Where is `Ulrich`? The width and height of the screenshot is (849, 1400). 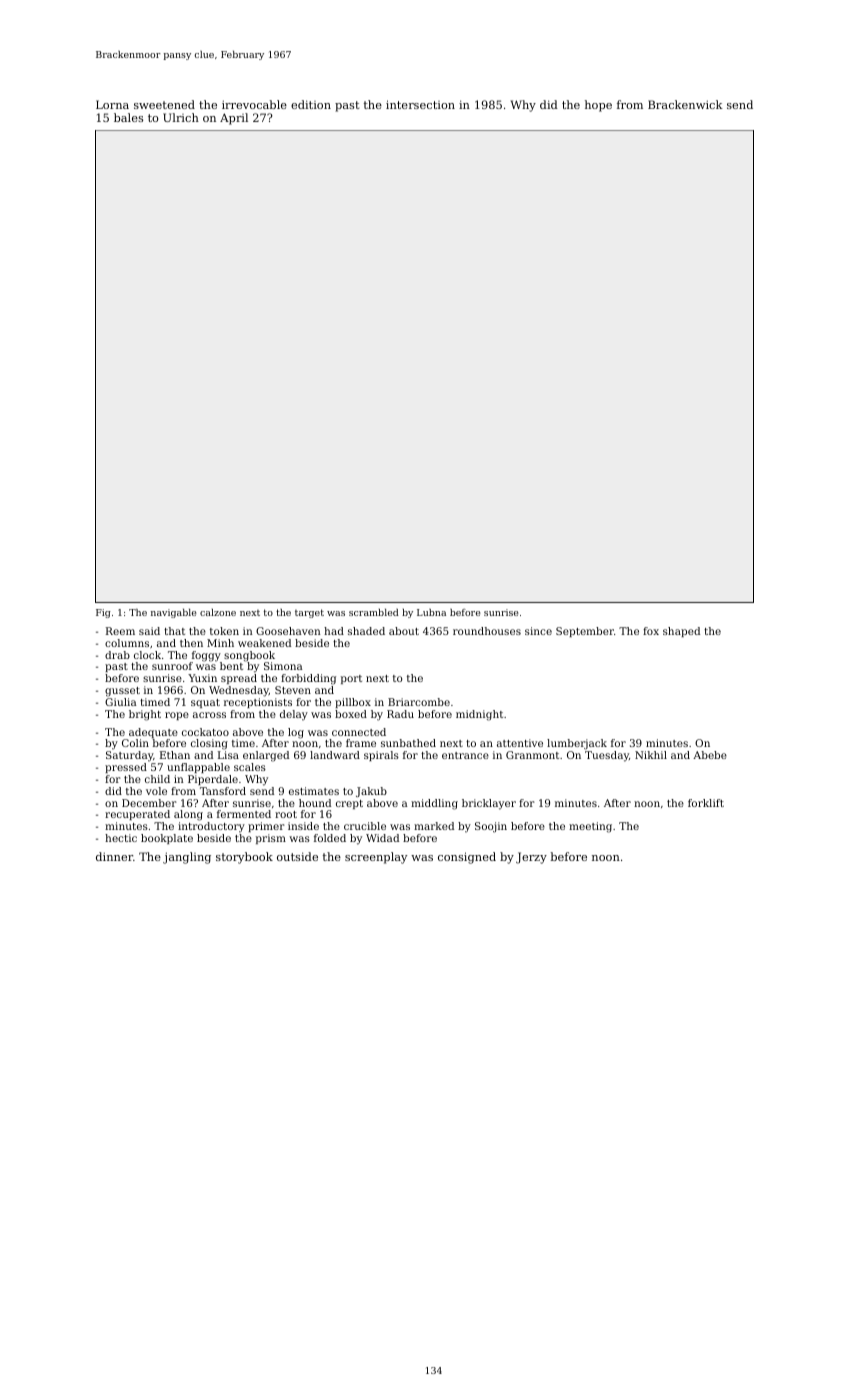
Ulrich is located at coordinates (181, 117).
